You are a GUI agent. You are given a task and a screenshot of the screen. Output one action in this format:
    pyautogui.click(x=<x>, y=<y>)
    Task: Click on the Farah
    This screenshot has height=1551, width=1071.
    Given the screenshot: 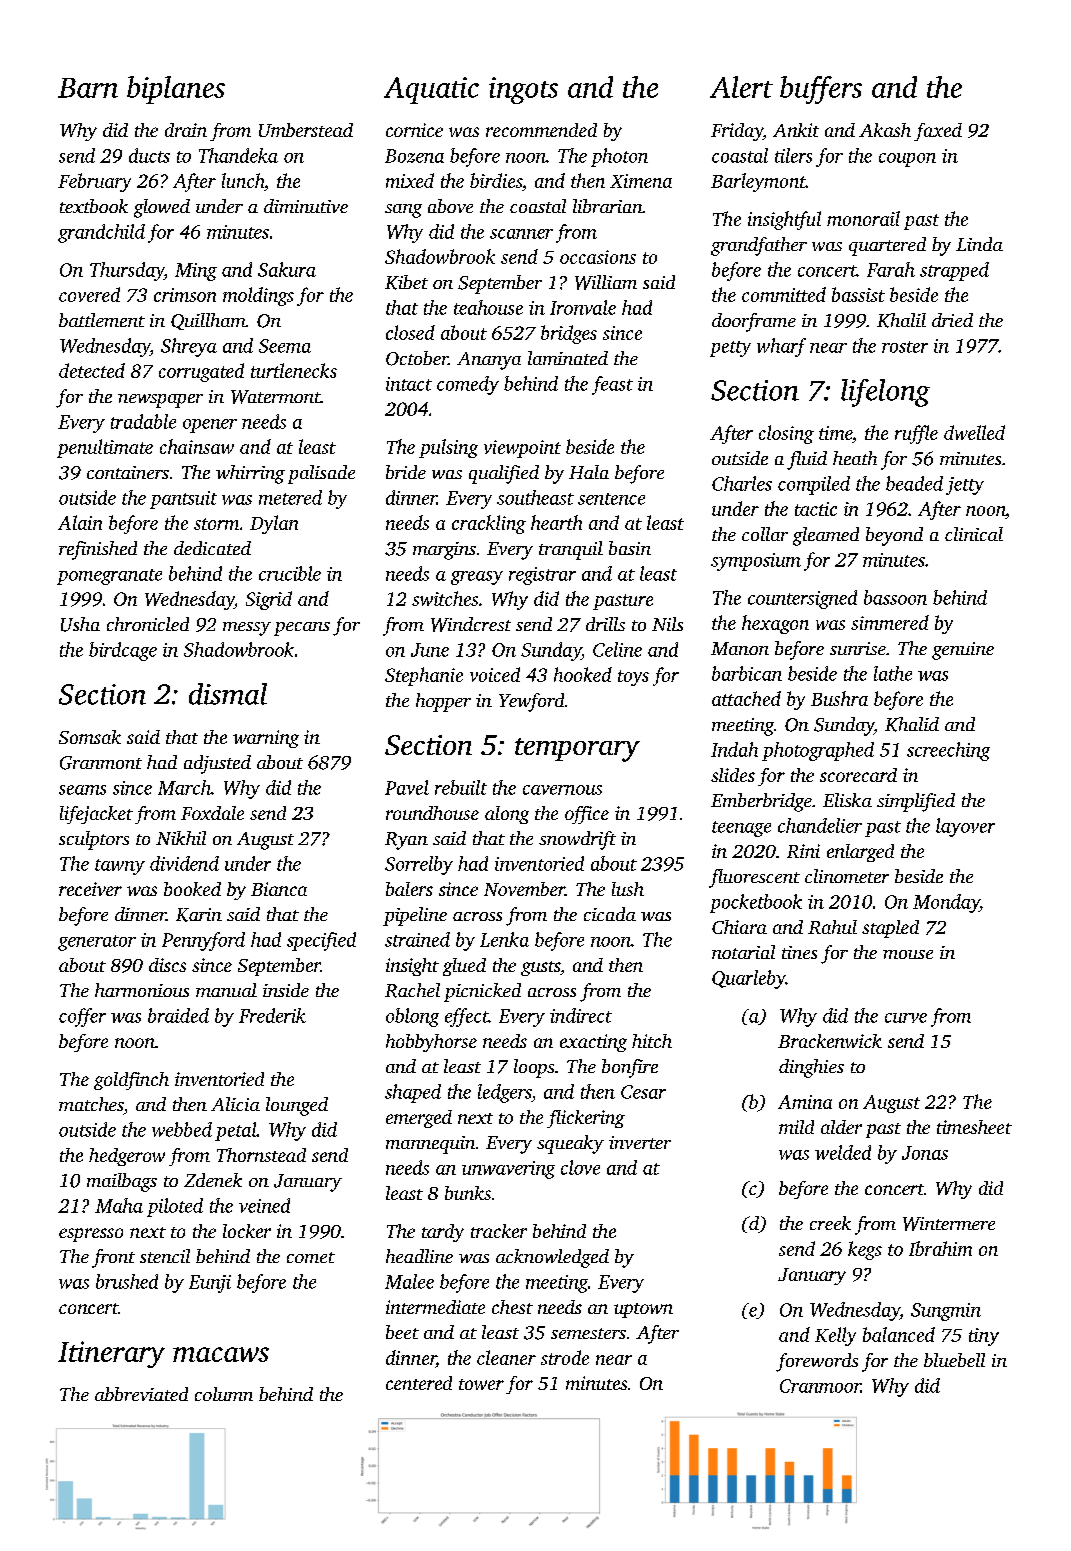 What is the action you would take?
    pyautogui.click(x=891, y=269)
